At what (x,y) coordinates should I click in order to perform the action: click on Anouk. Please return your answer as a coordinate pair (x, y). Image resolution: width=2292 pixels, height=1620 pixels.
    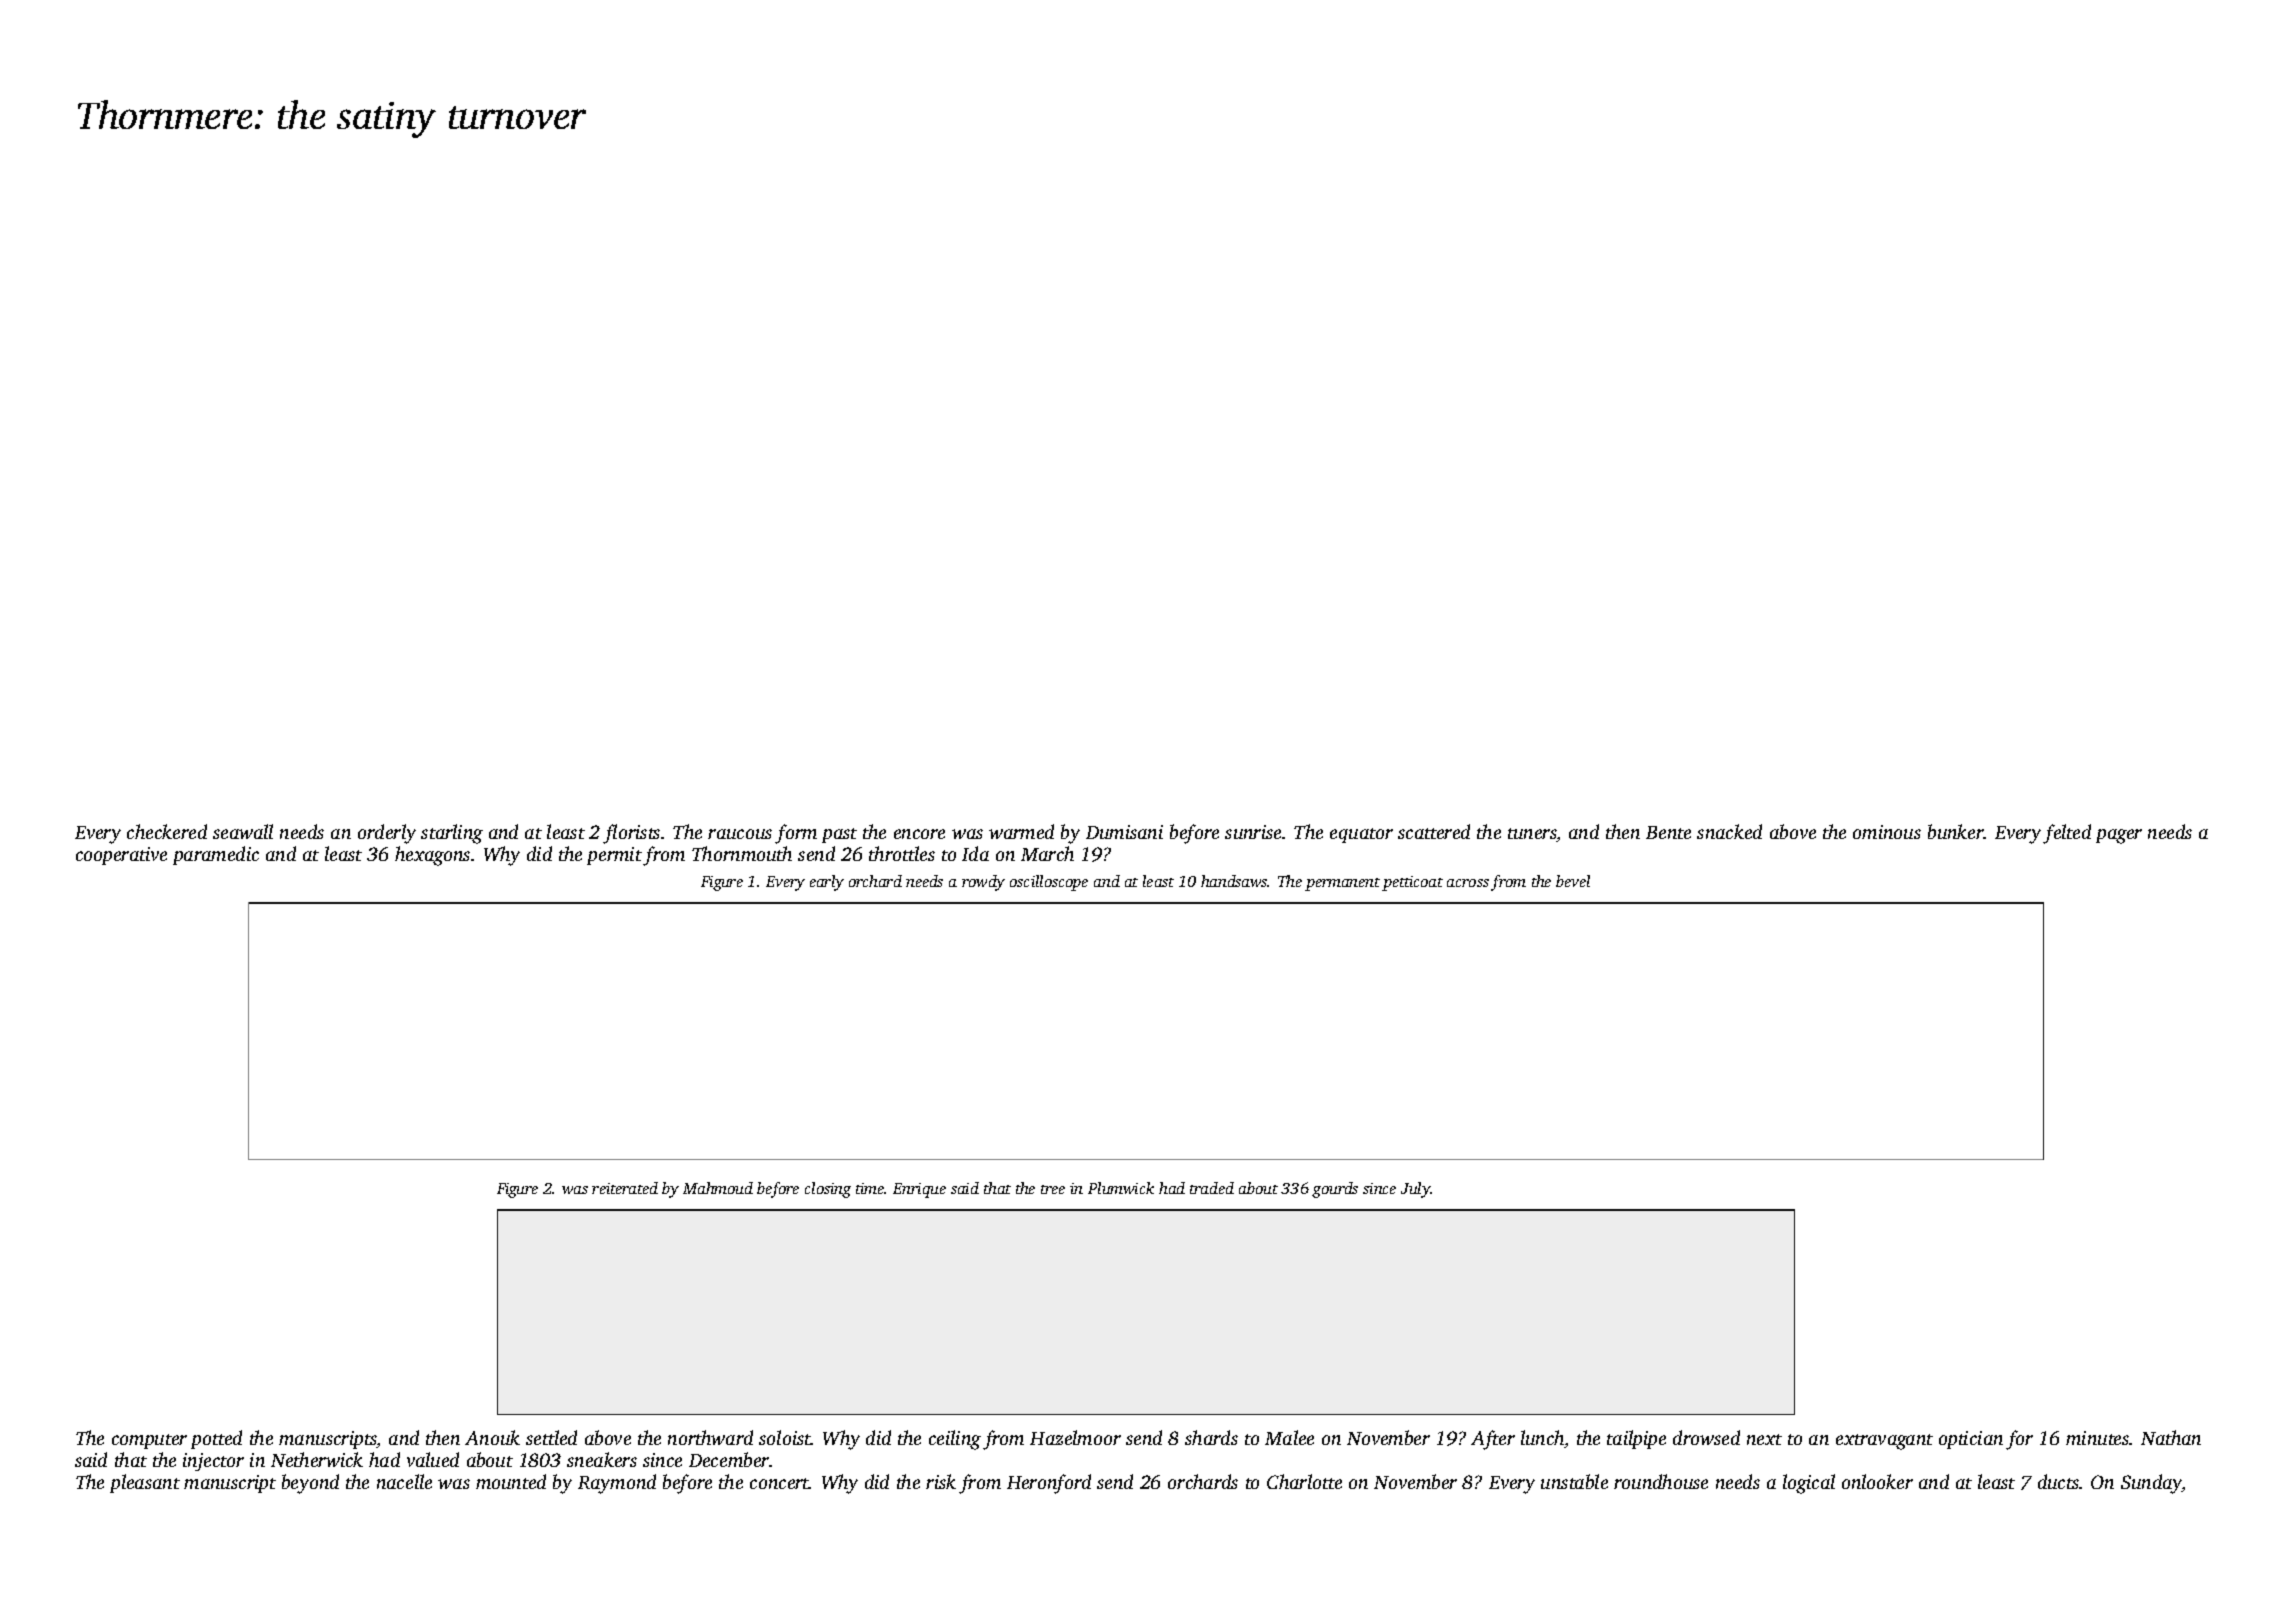
    Looking at the image, I should click on (492, 1437).
